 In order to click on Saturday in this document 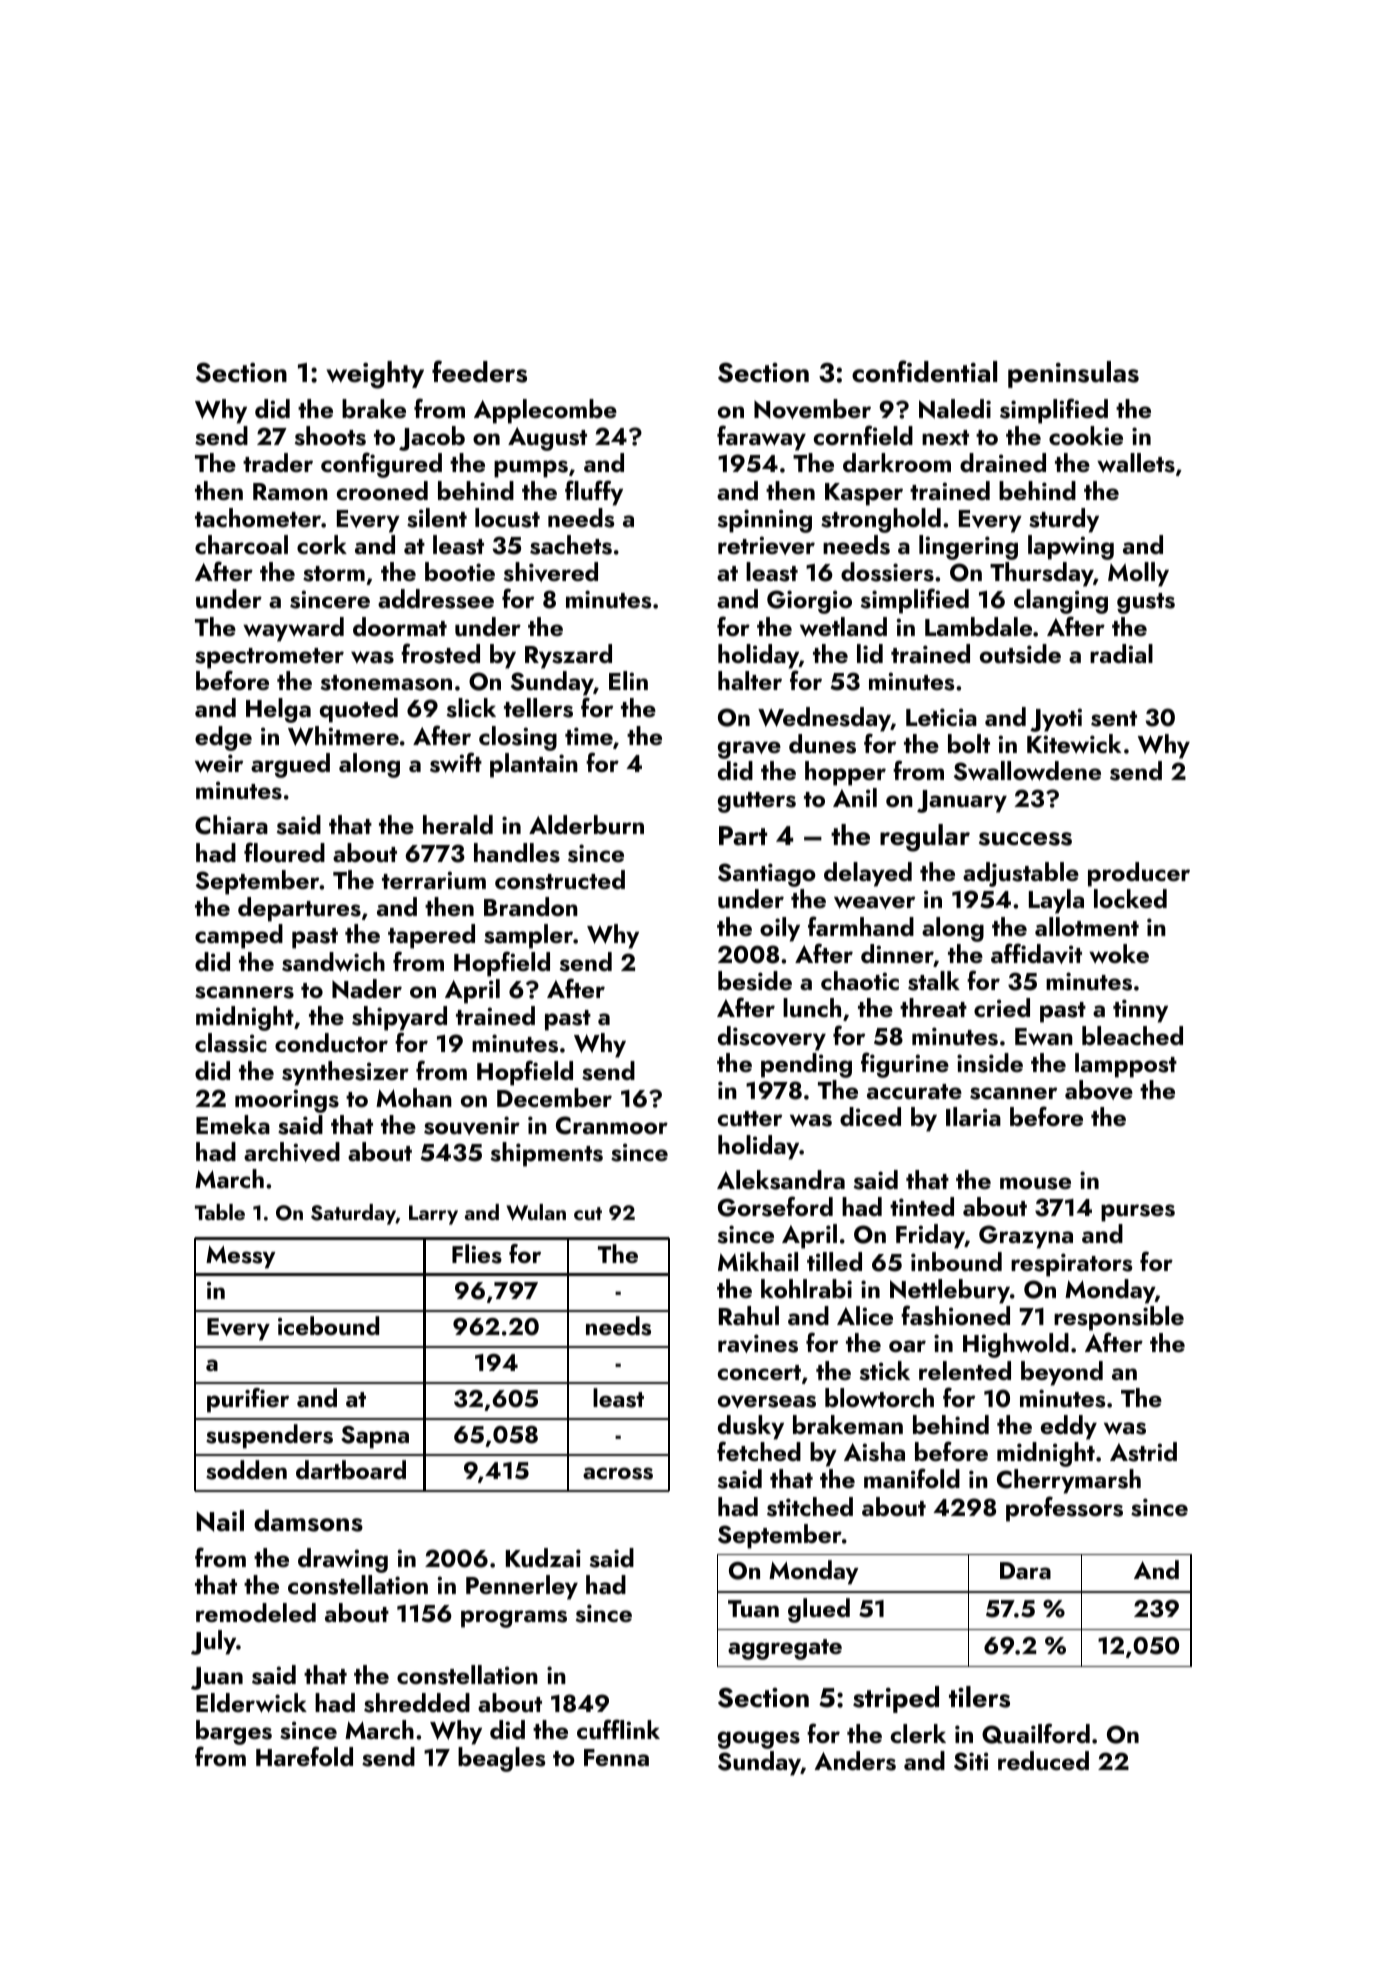, I will do `click(353, 1214)`.
